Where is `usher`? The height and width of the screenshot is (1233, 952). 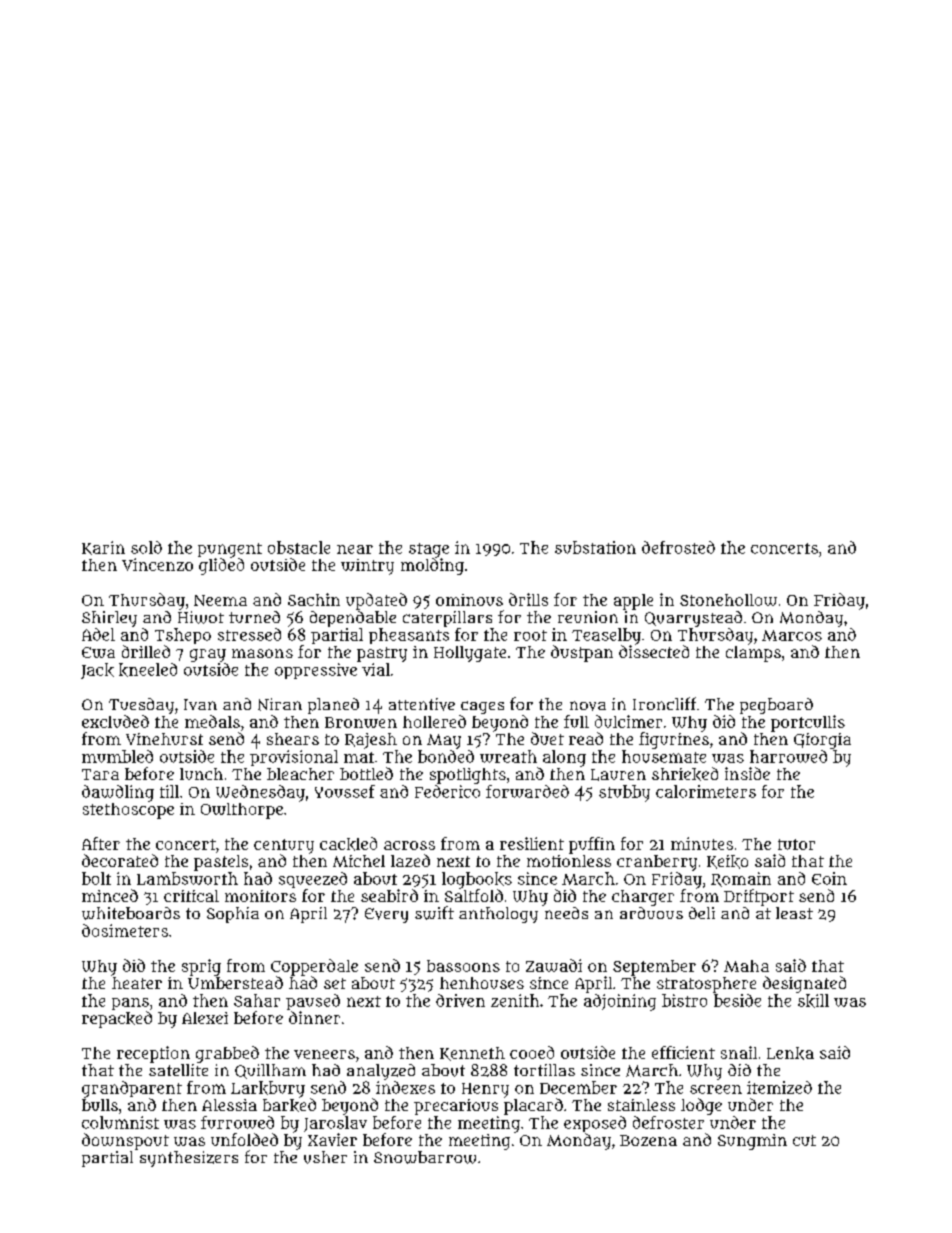 usher is located at coordinates (325, 1157).
